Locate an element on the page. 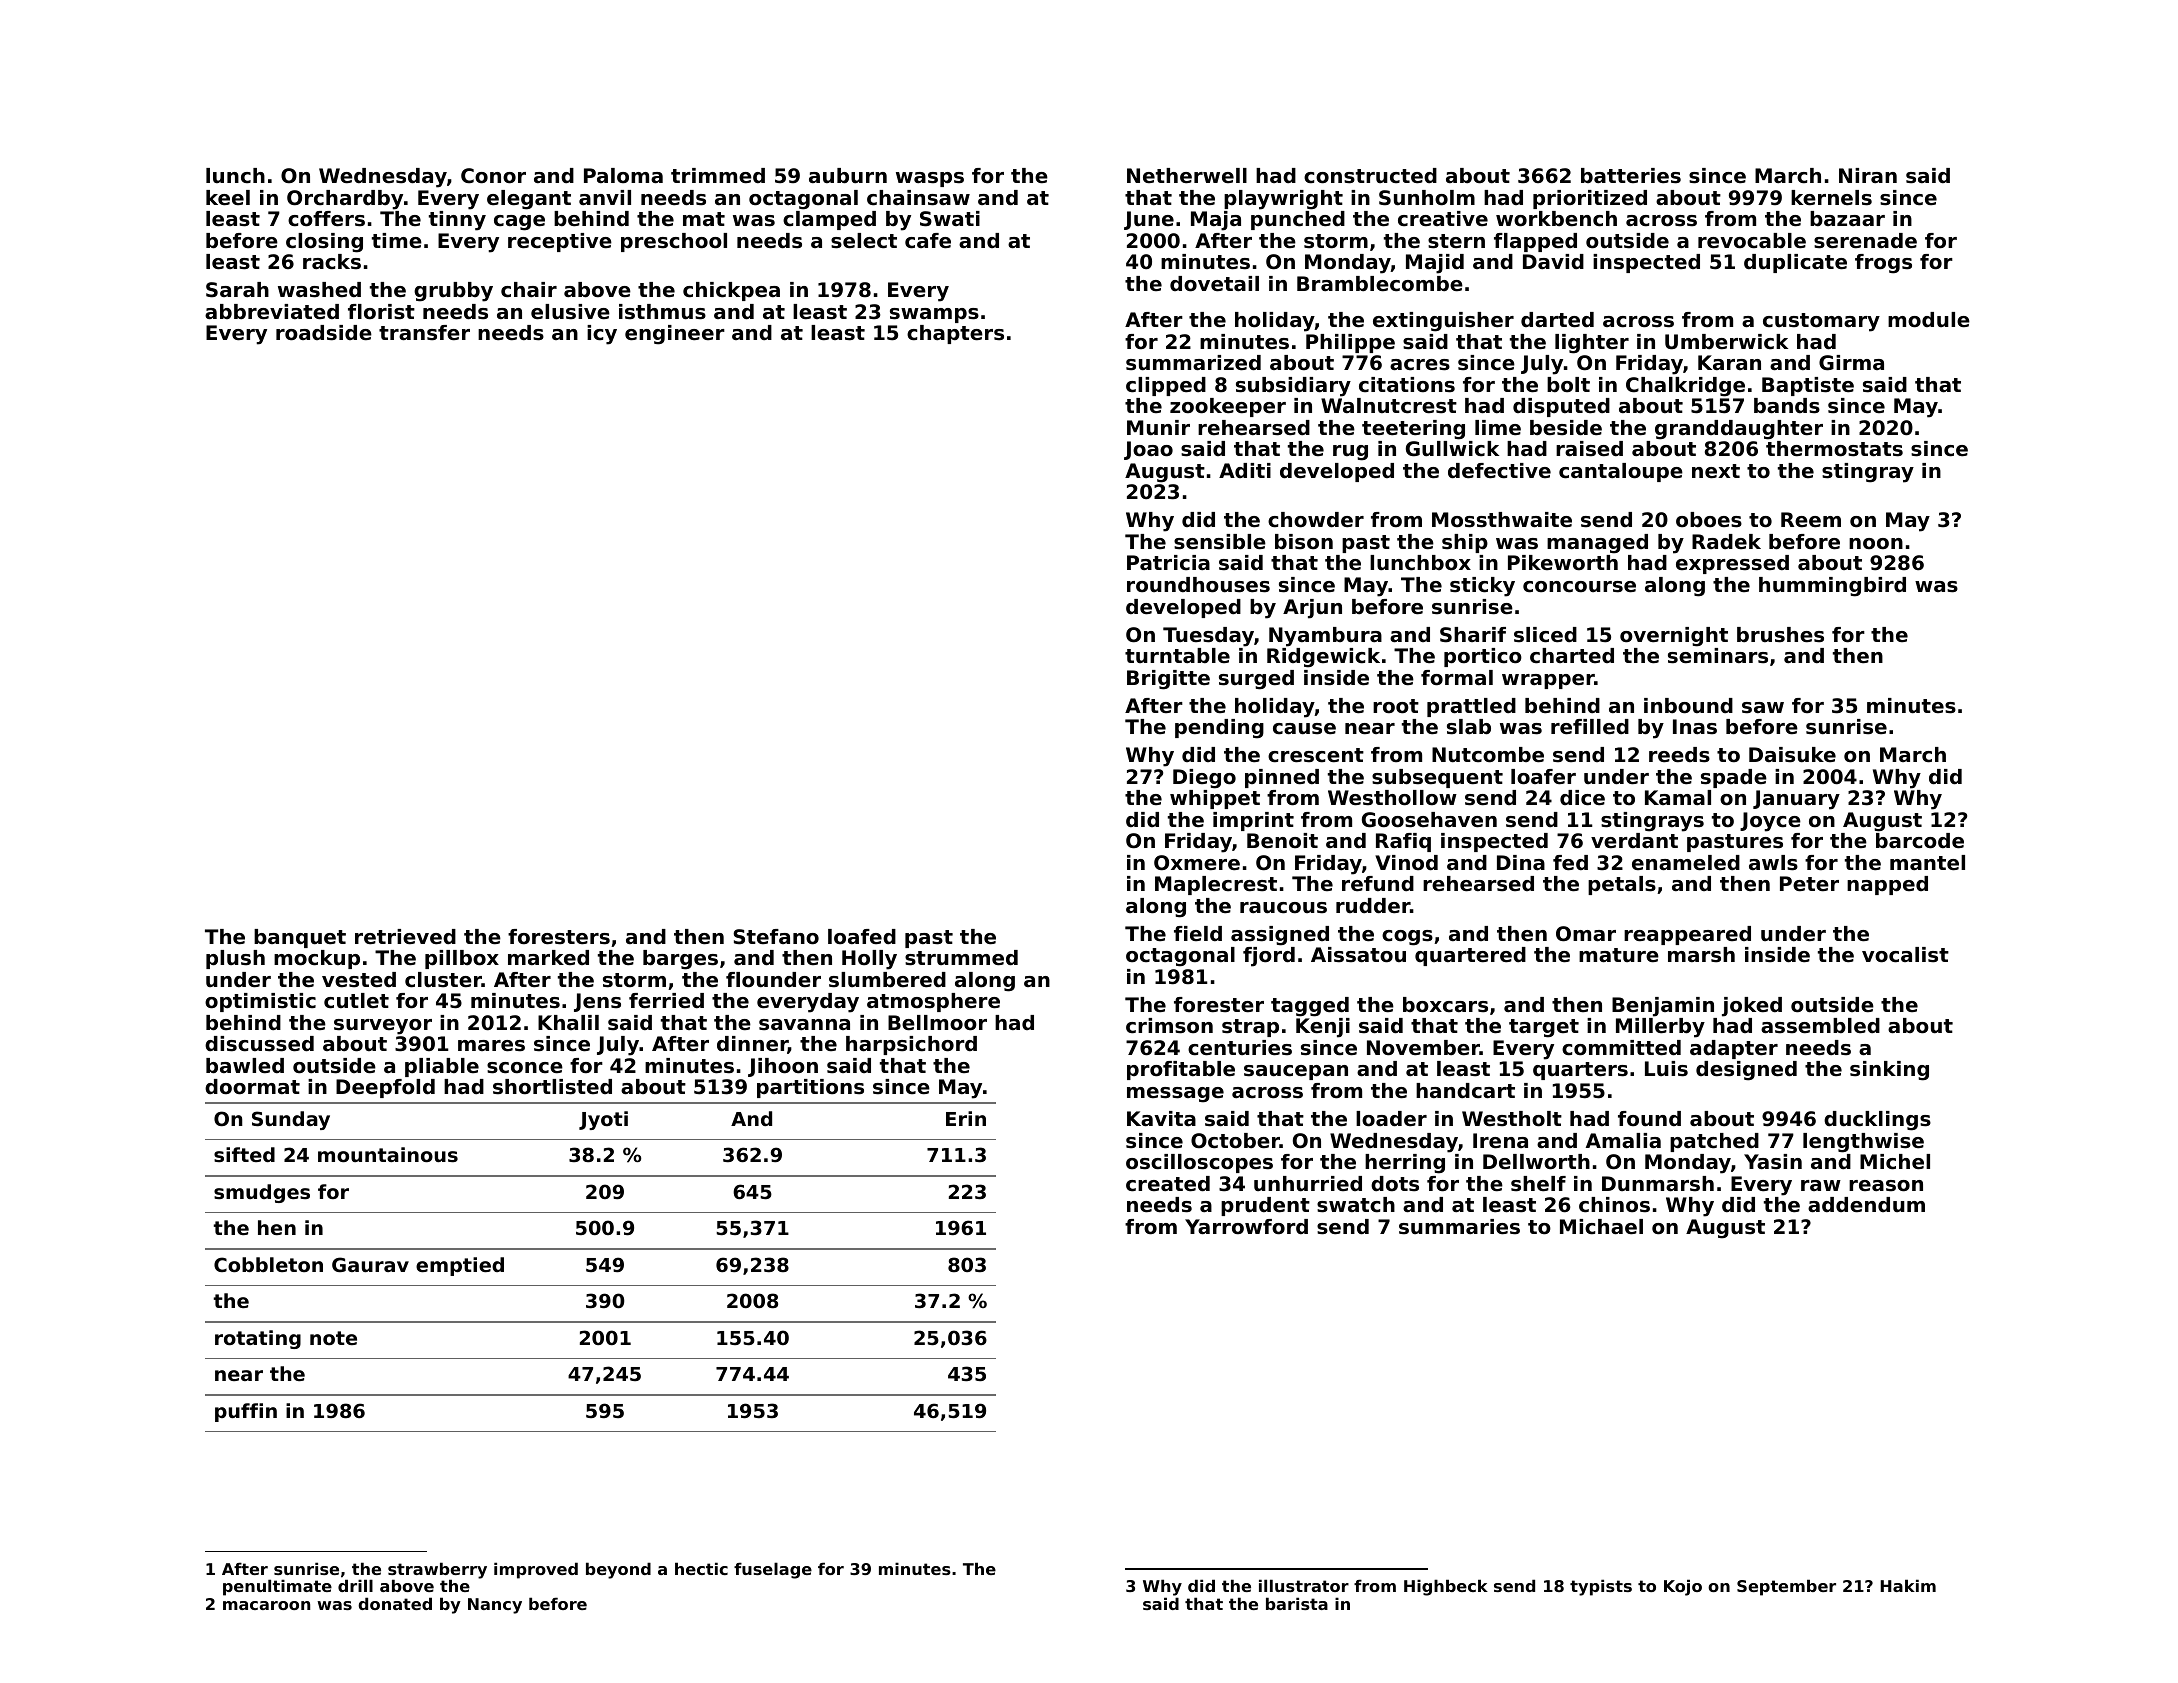 The height and width of the document is (1683, 2178). transfer is located at coordinates (424, 333).
